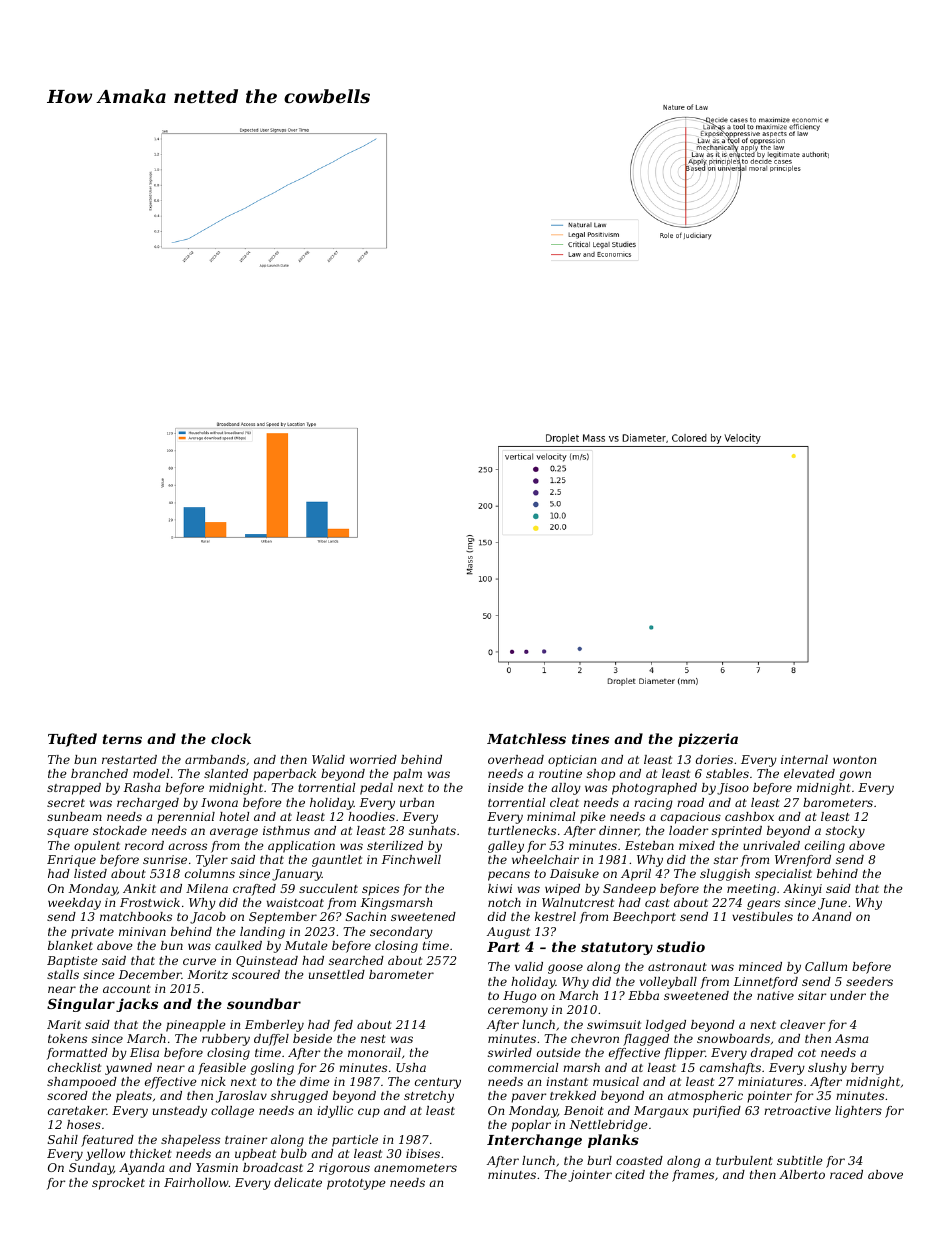 This screenshot has width=952, height=1233. What do you see at coordinates (118, 1184) in the screenshot?
I see `sprocket` at bounding box center [118, 1184].
